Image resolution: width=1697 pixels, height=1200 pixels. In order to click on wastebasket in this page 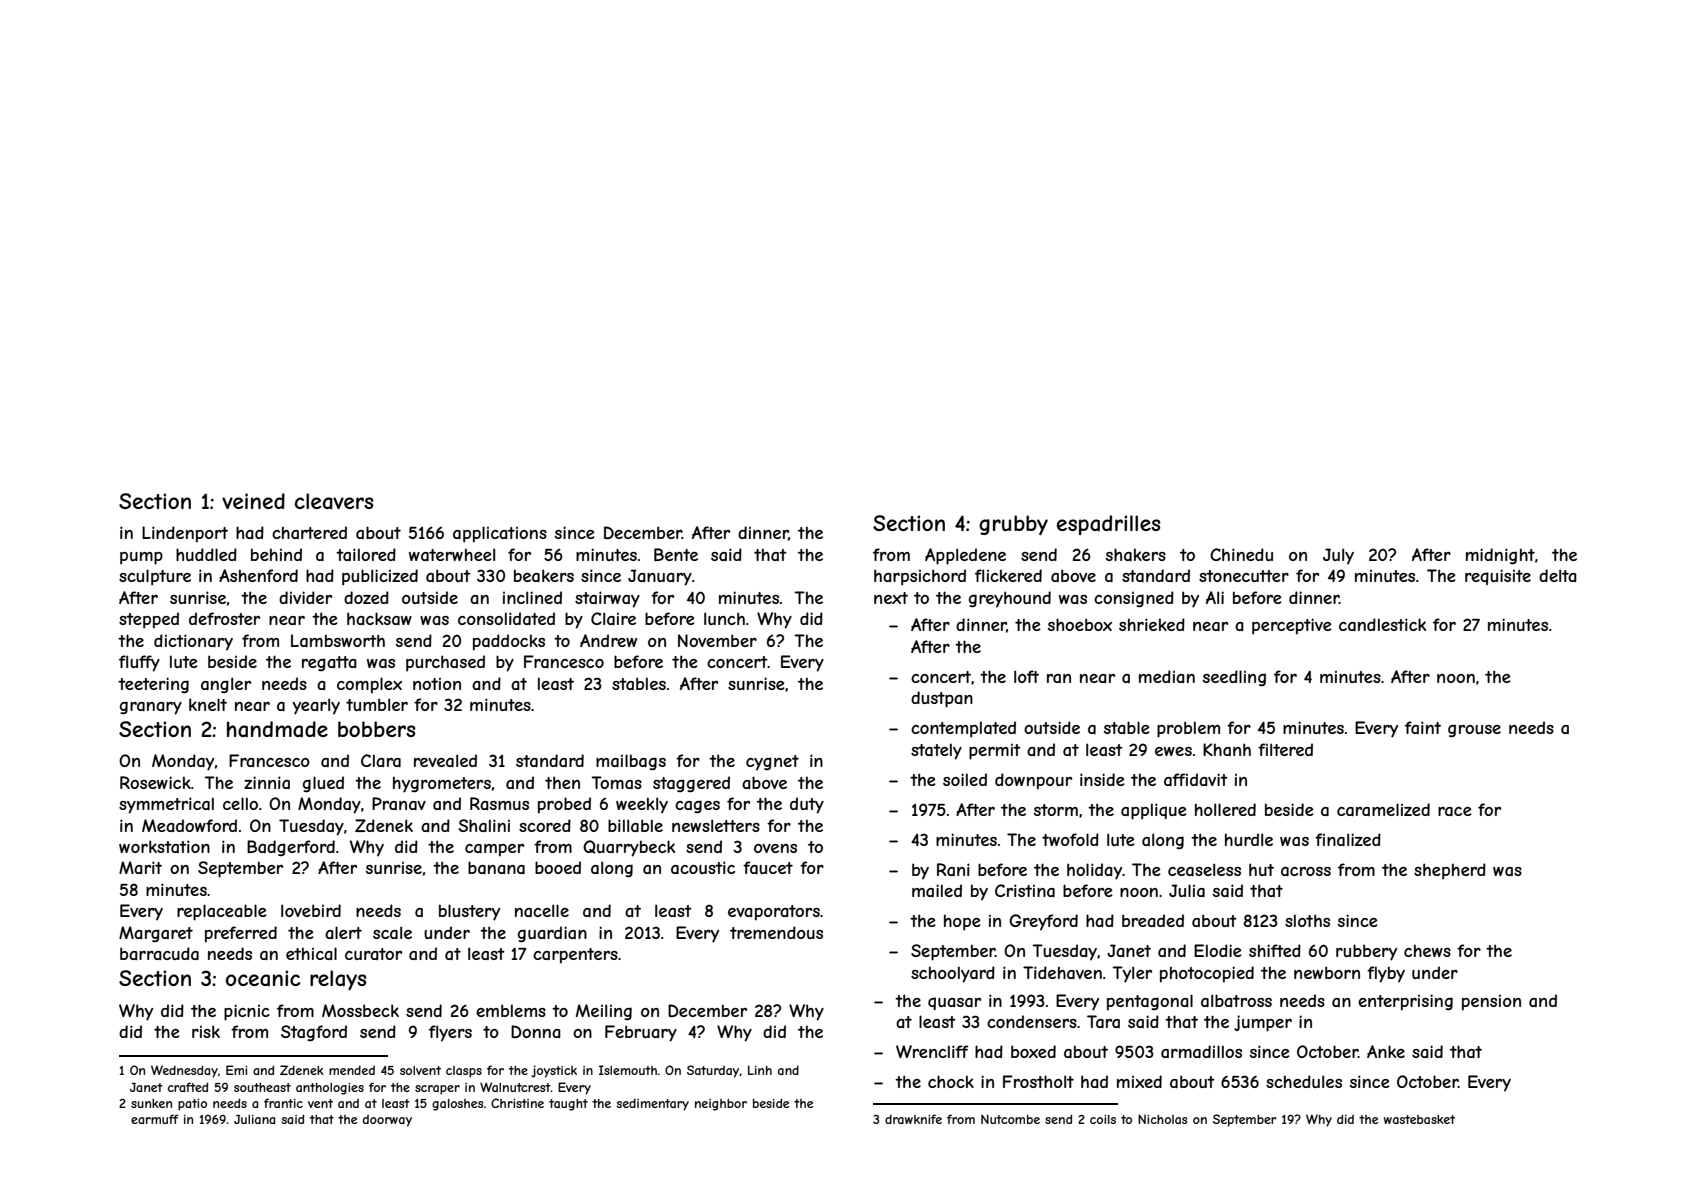, I will do `click(1419, 1119)`.
